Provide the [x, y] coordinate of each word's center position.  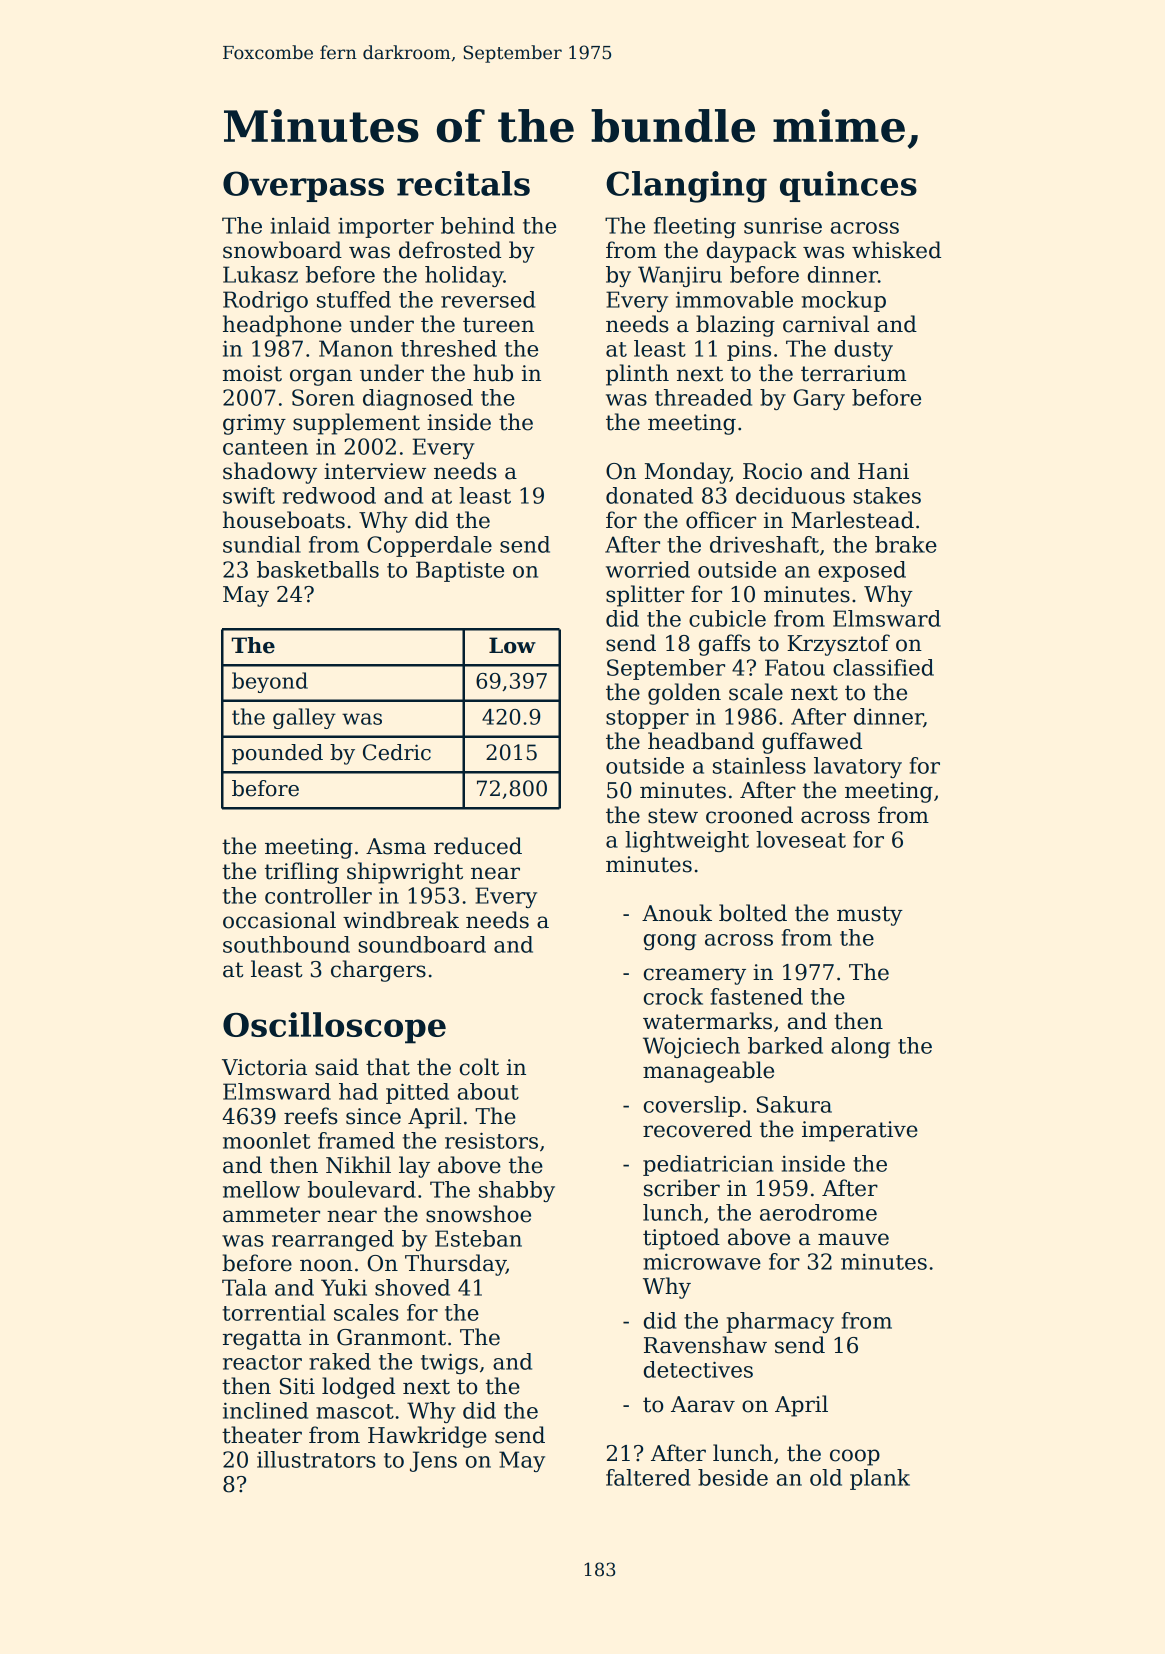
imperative [860, 1131]
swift [249, 495]
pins [749, 351]
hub [493, 373]
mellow [261, 1189]
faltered [648, 1477]
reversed [488, 299]
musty [870, 916]
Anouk [677, 913]
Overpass [303, 186]
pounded [277, 754]
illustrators [316, 1459]
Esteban [478, 1238]
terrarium [853, 373]
